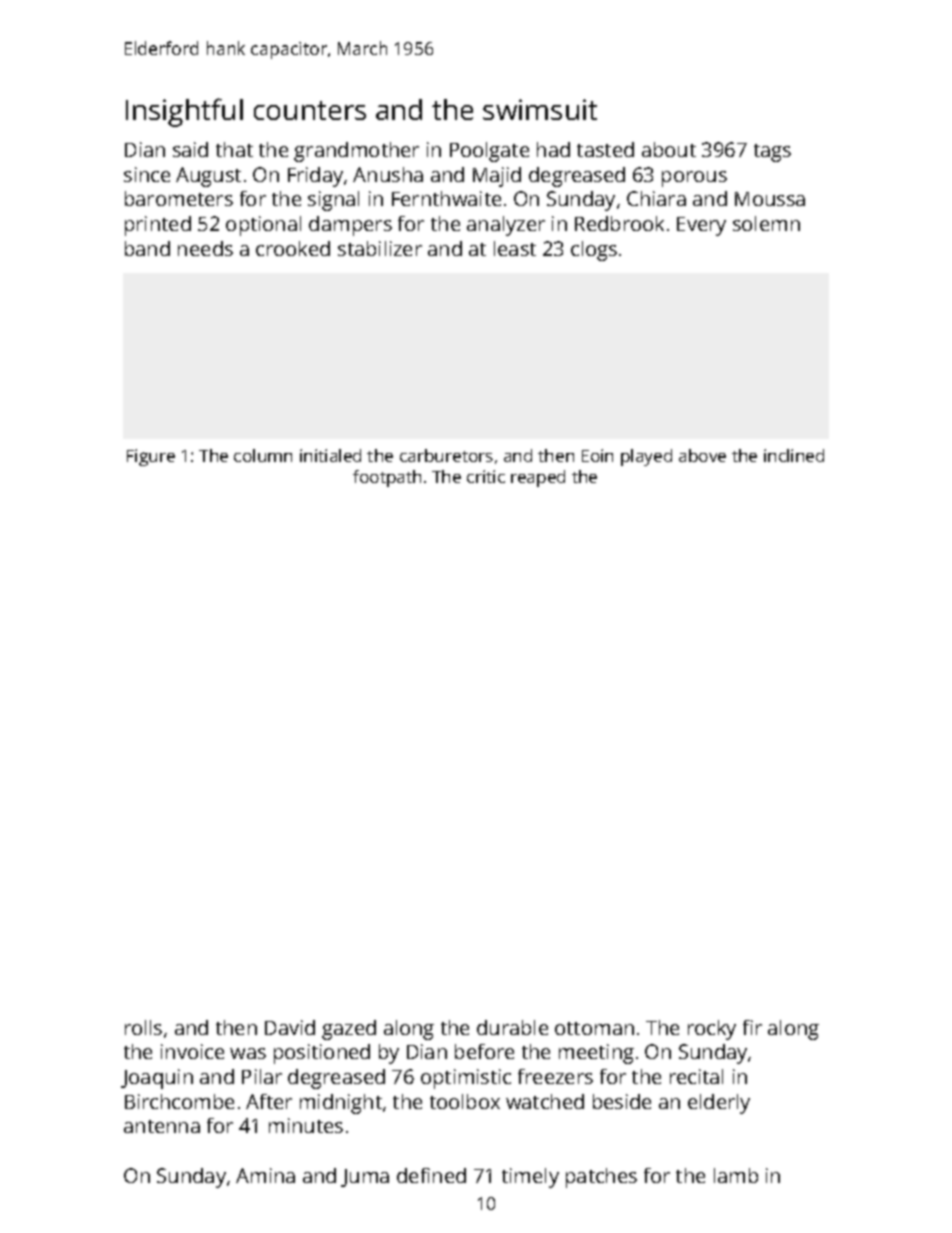 The image size is (952, 1233). Describe the element at coordinates (506, 226) in the screenshot. I see `analyzer` at that location.
